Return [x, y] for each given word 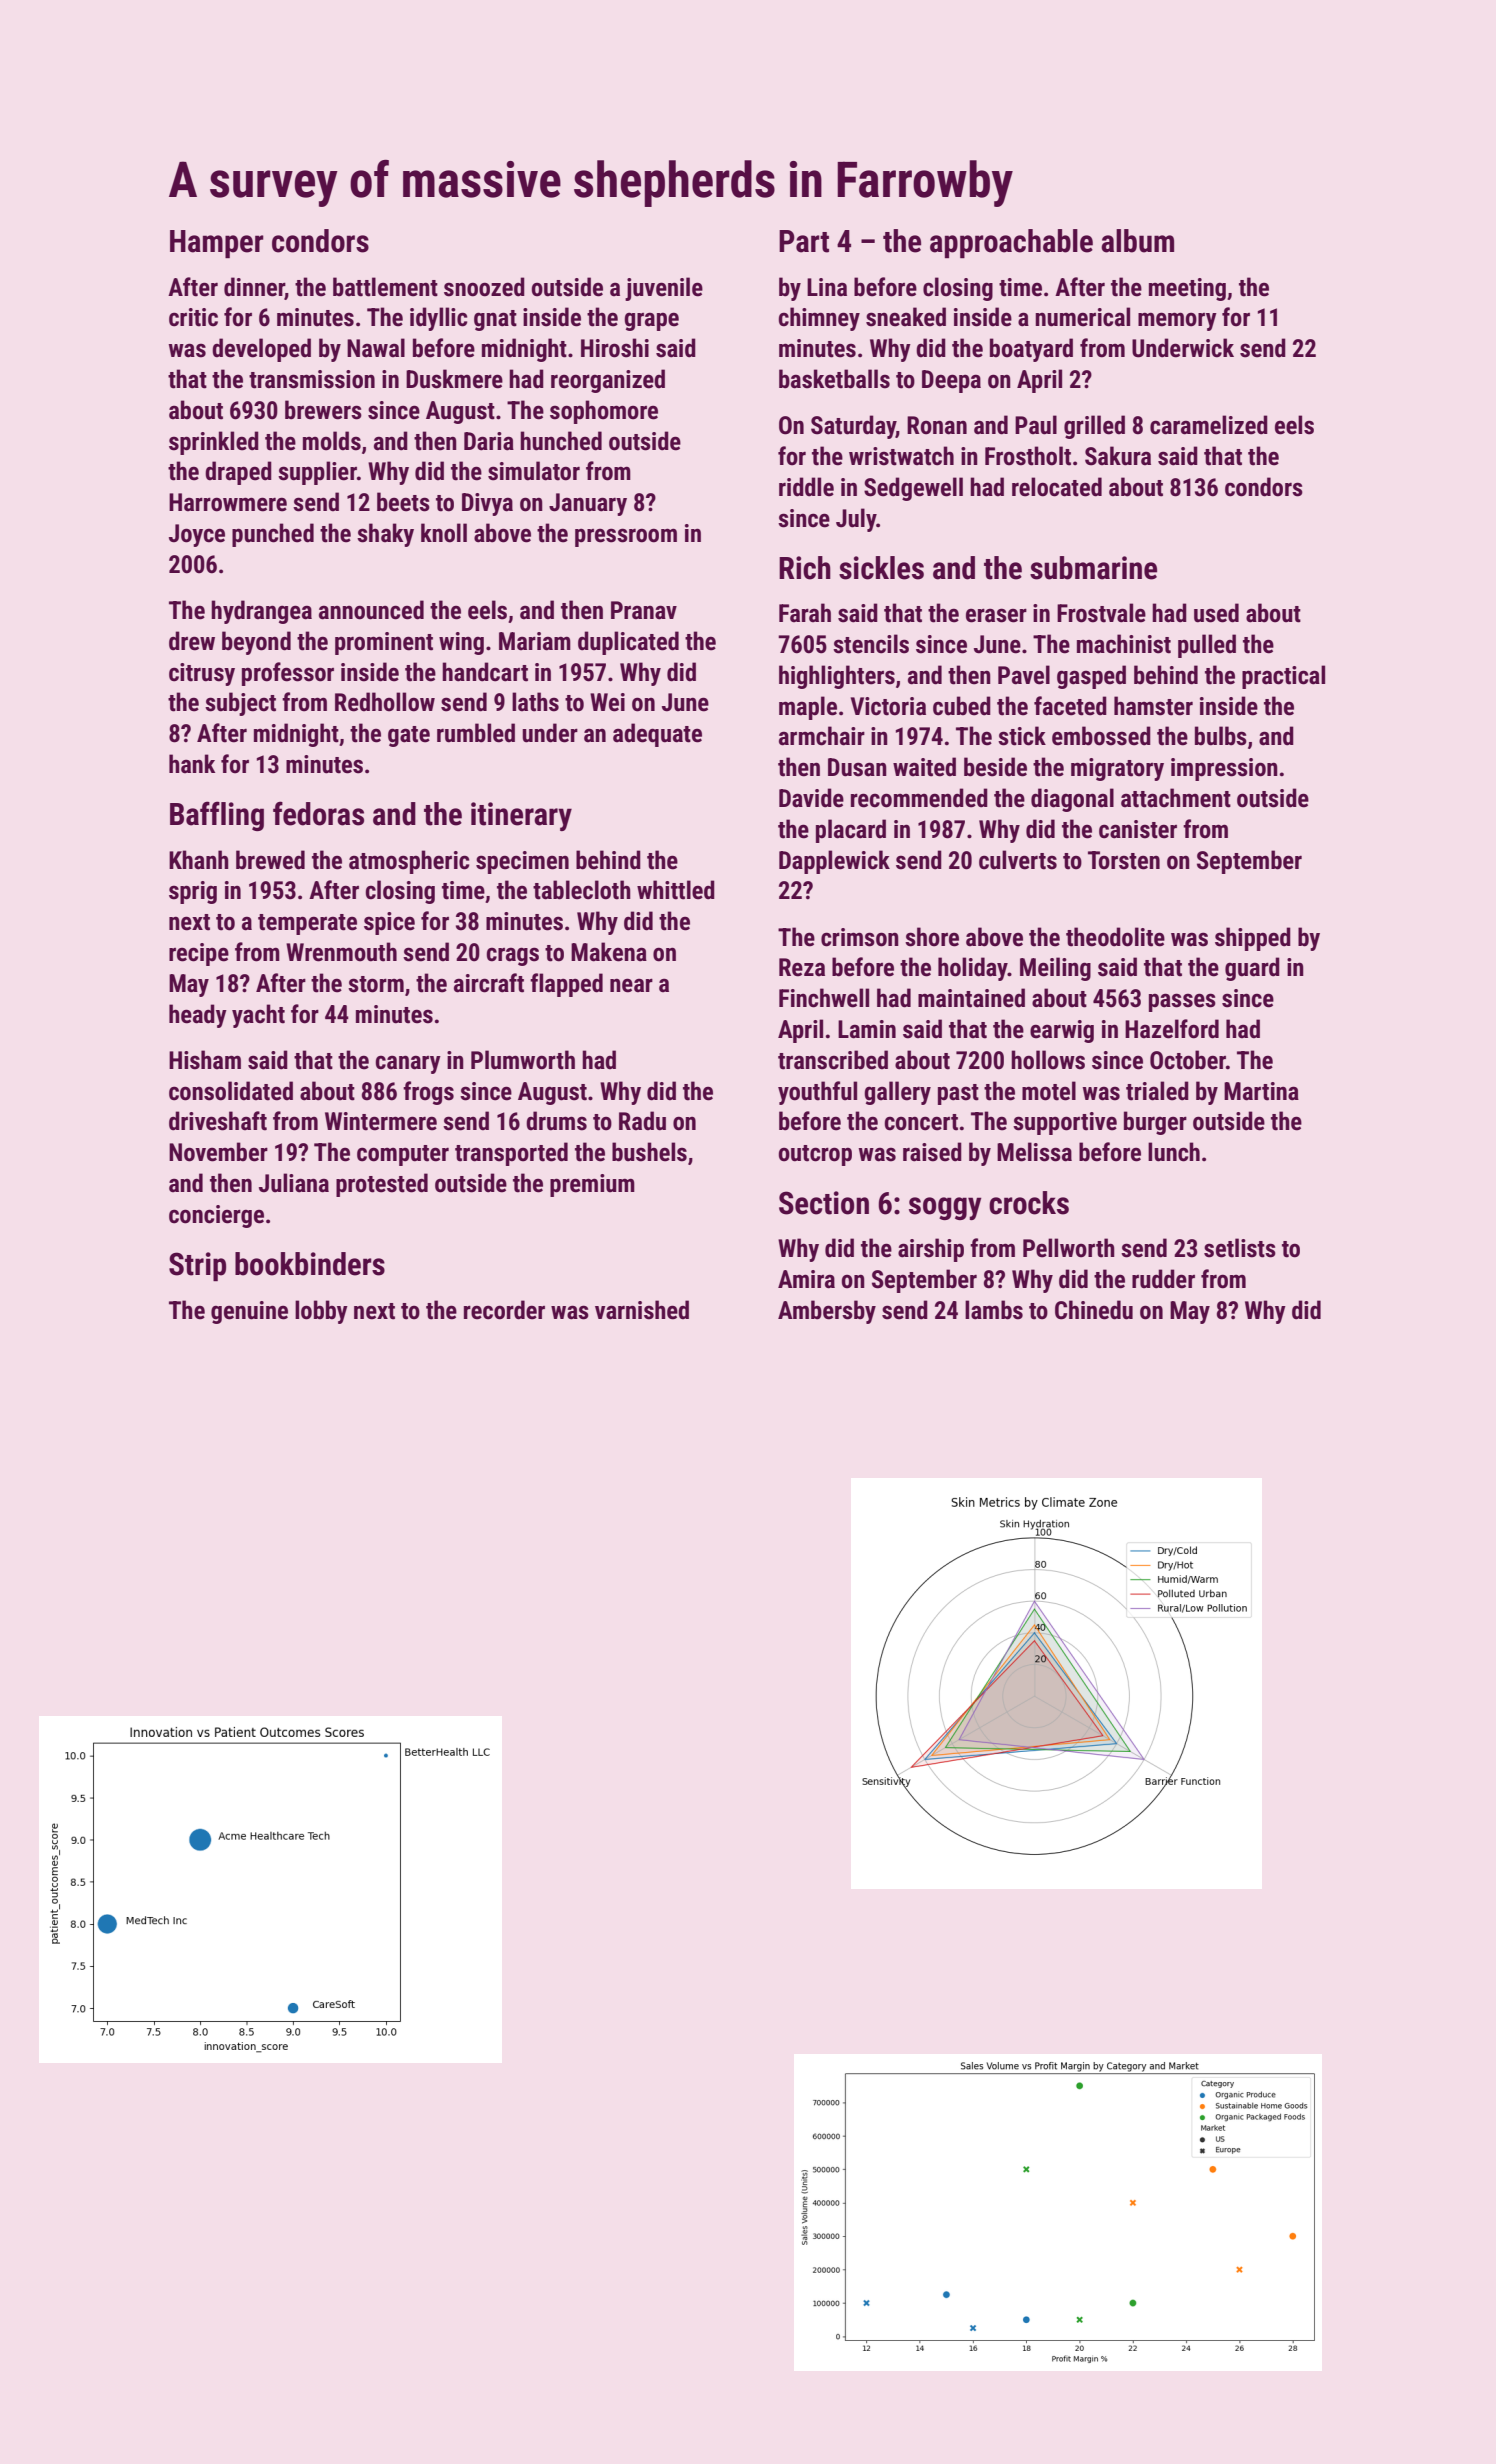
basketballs [834, 379]
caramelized [1209, 425]
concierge [216, 1216]
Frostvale [1101, 613]
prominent [384, 643]
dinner [254, 287]
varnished [642, 1310]
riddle [806, 487]
